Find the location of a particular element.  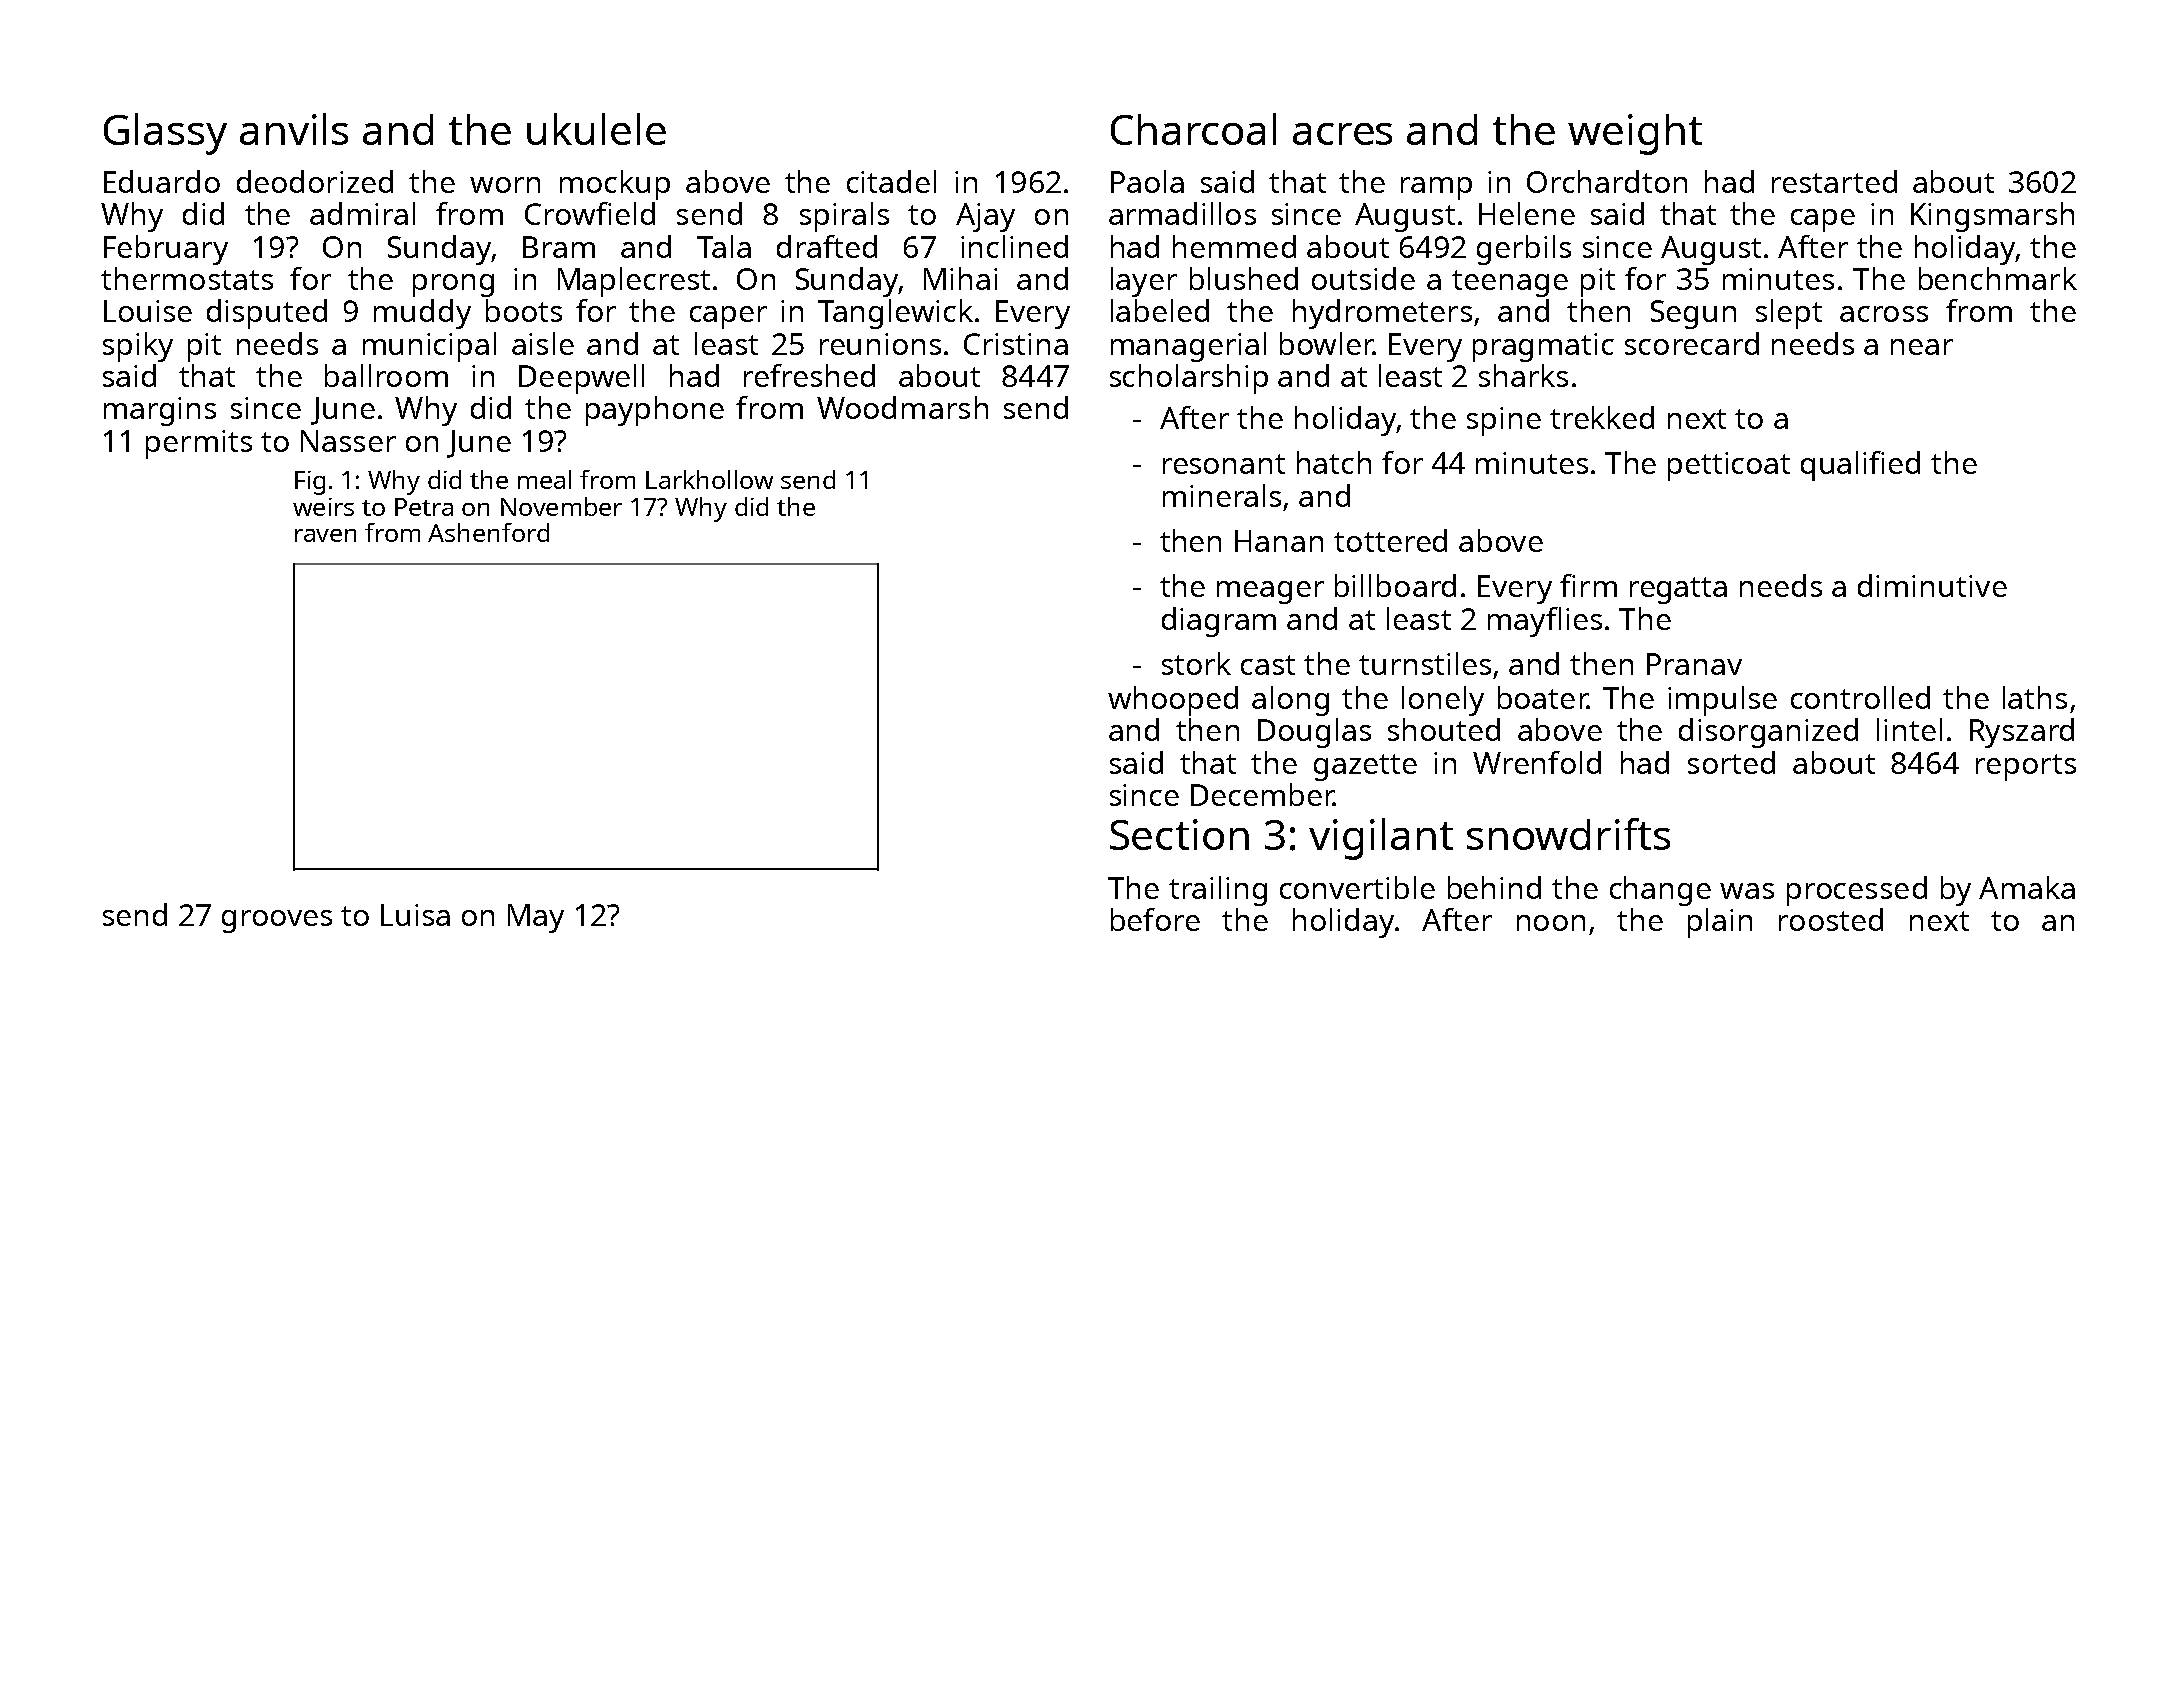

inclined is located at coordinates (1014, 246).
